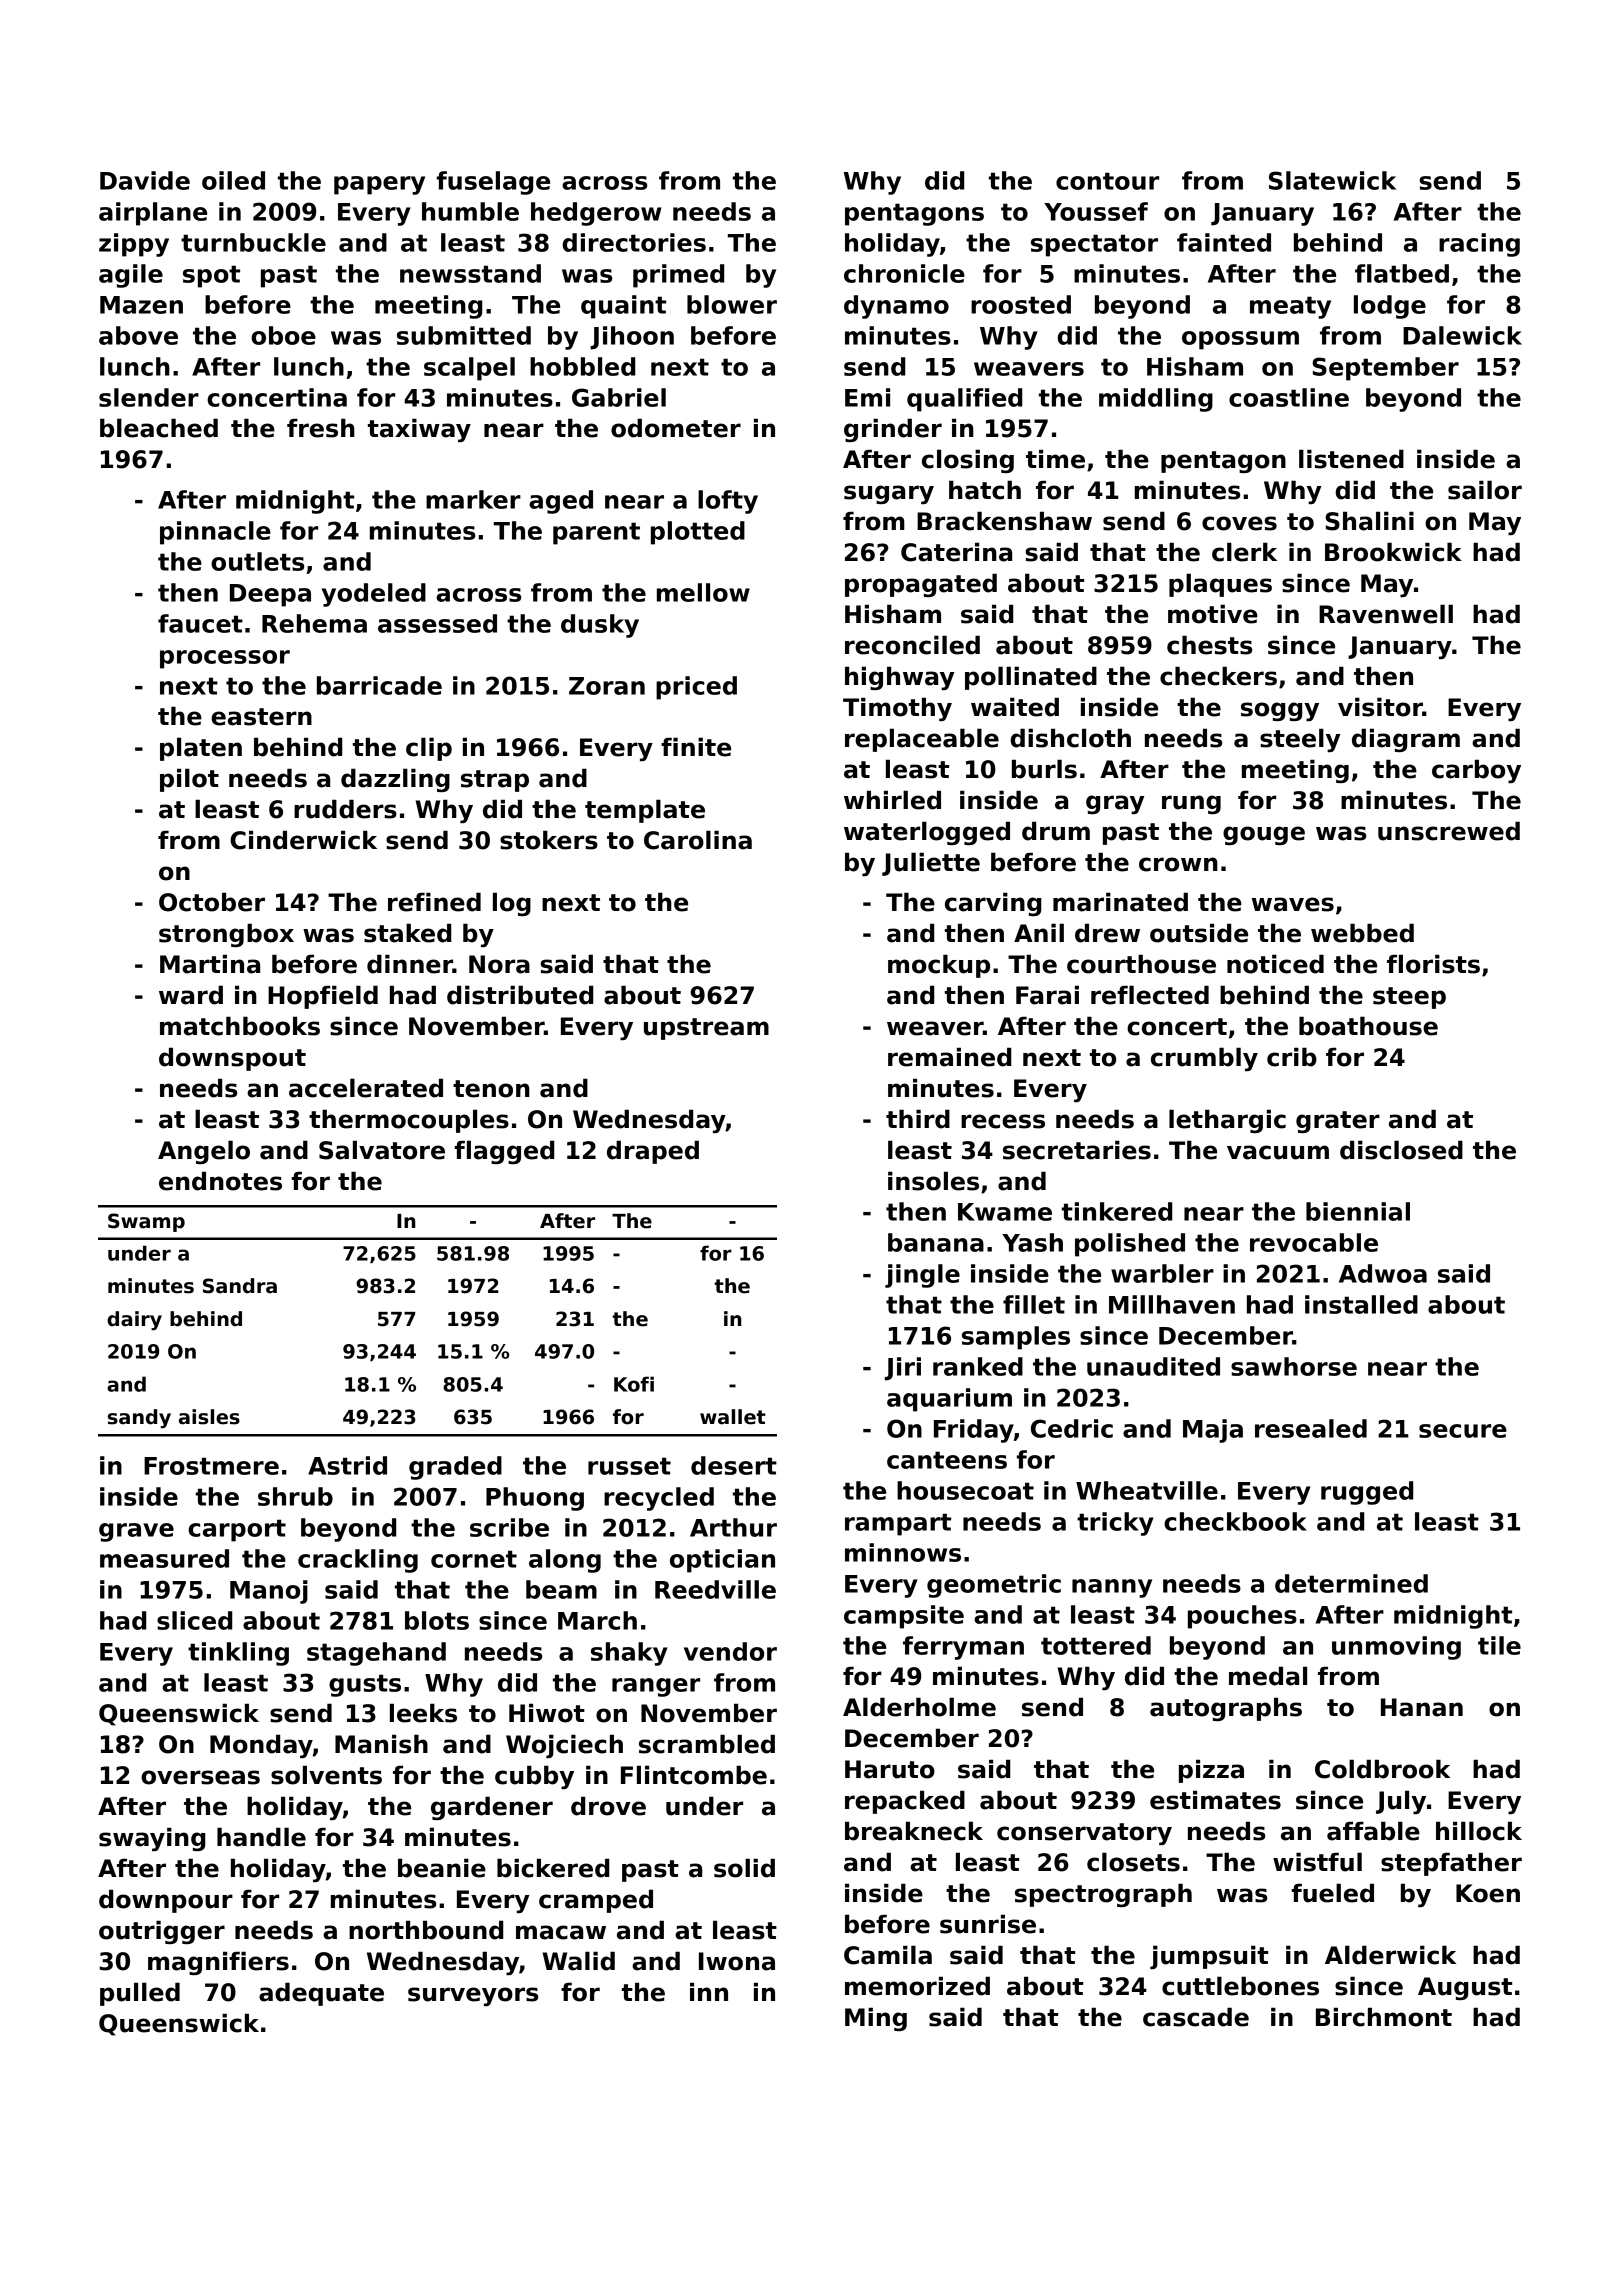 The image size is (1620, 2292). I want to click on Martina, so click(210, 964).
